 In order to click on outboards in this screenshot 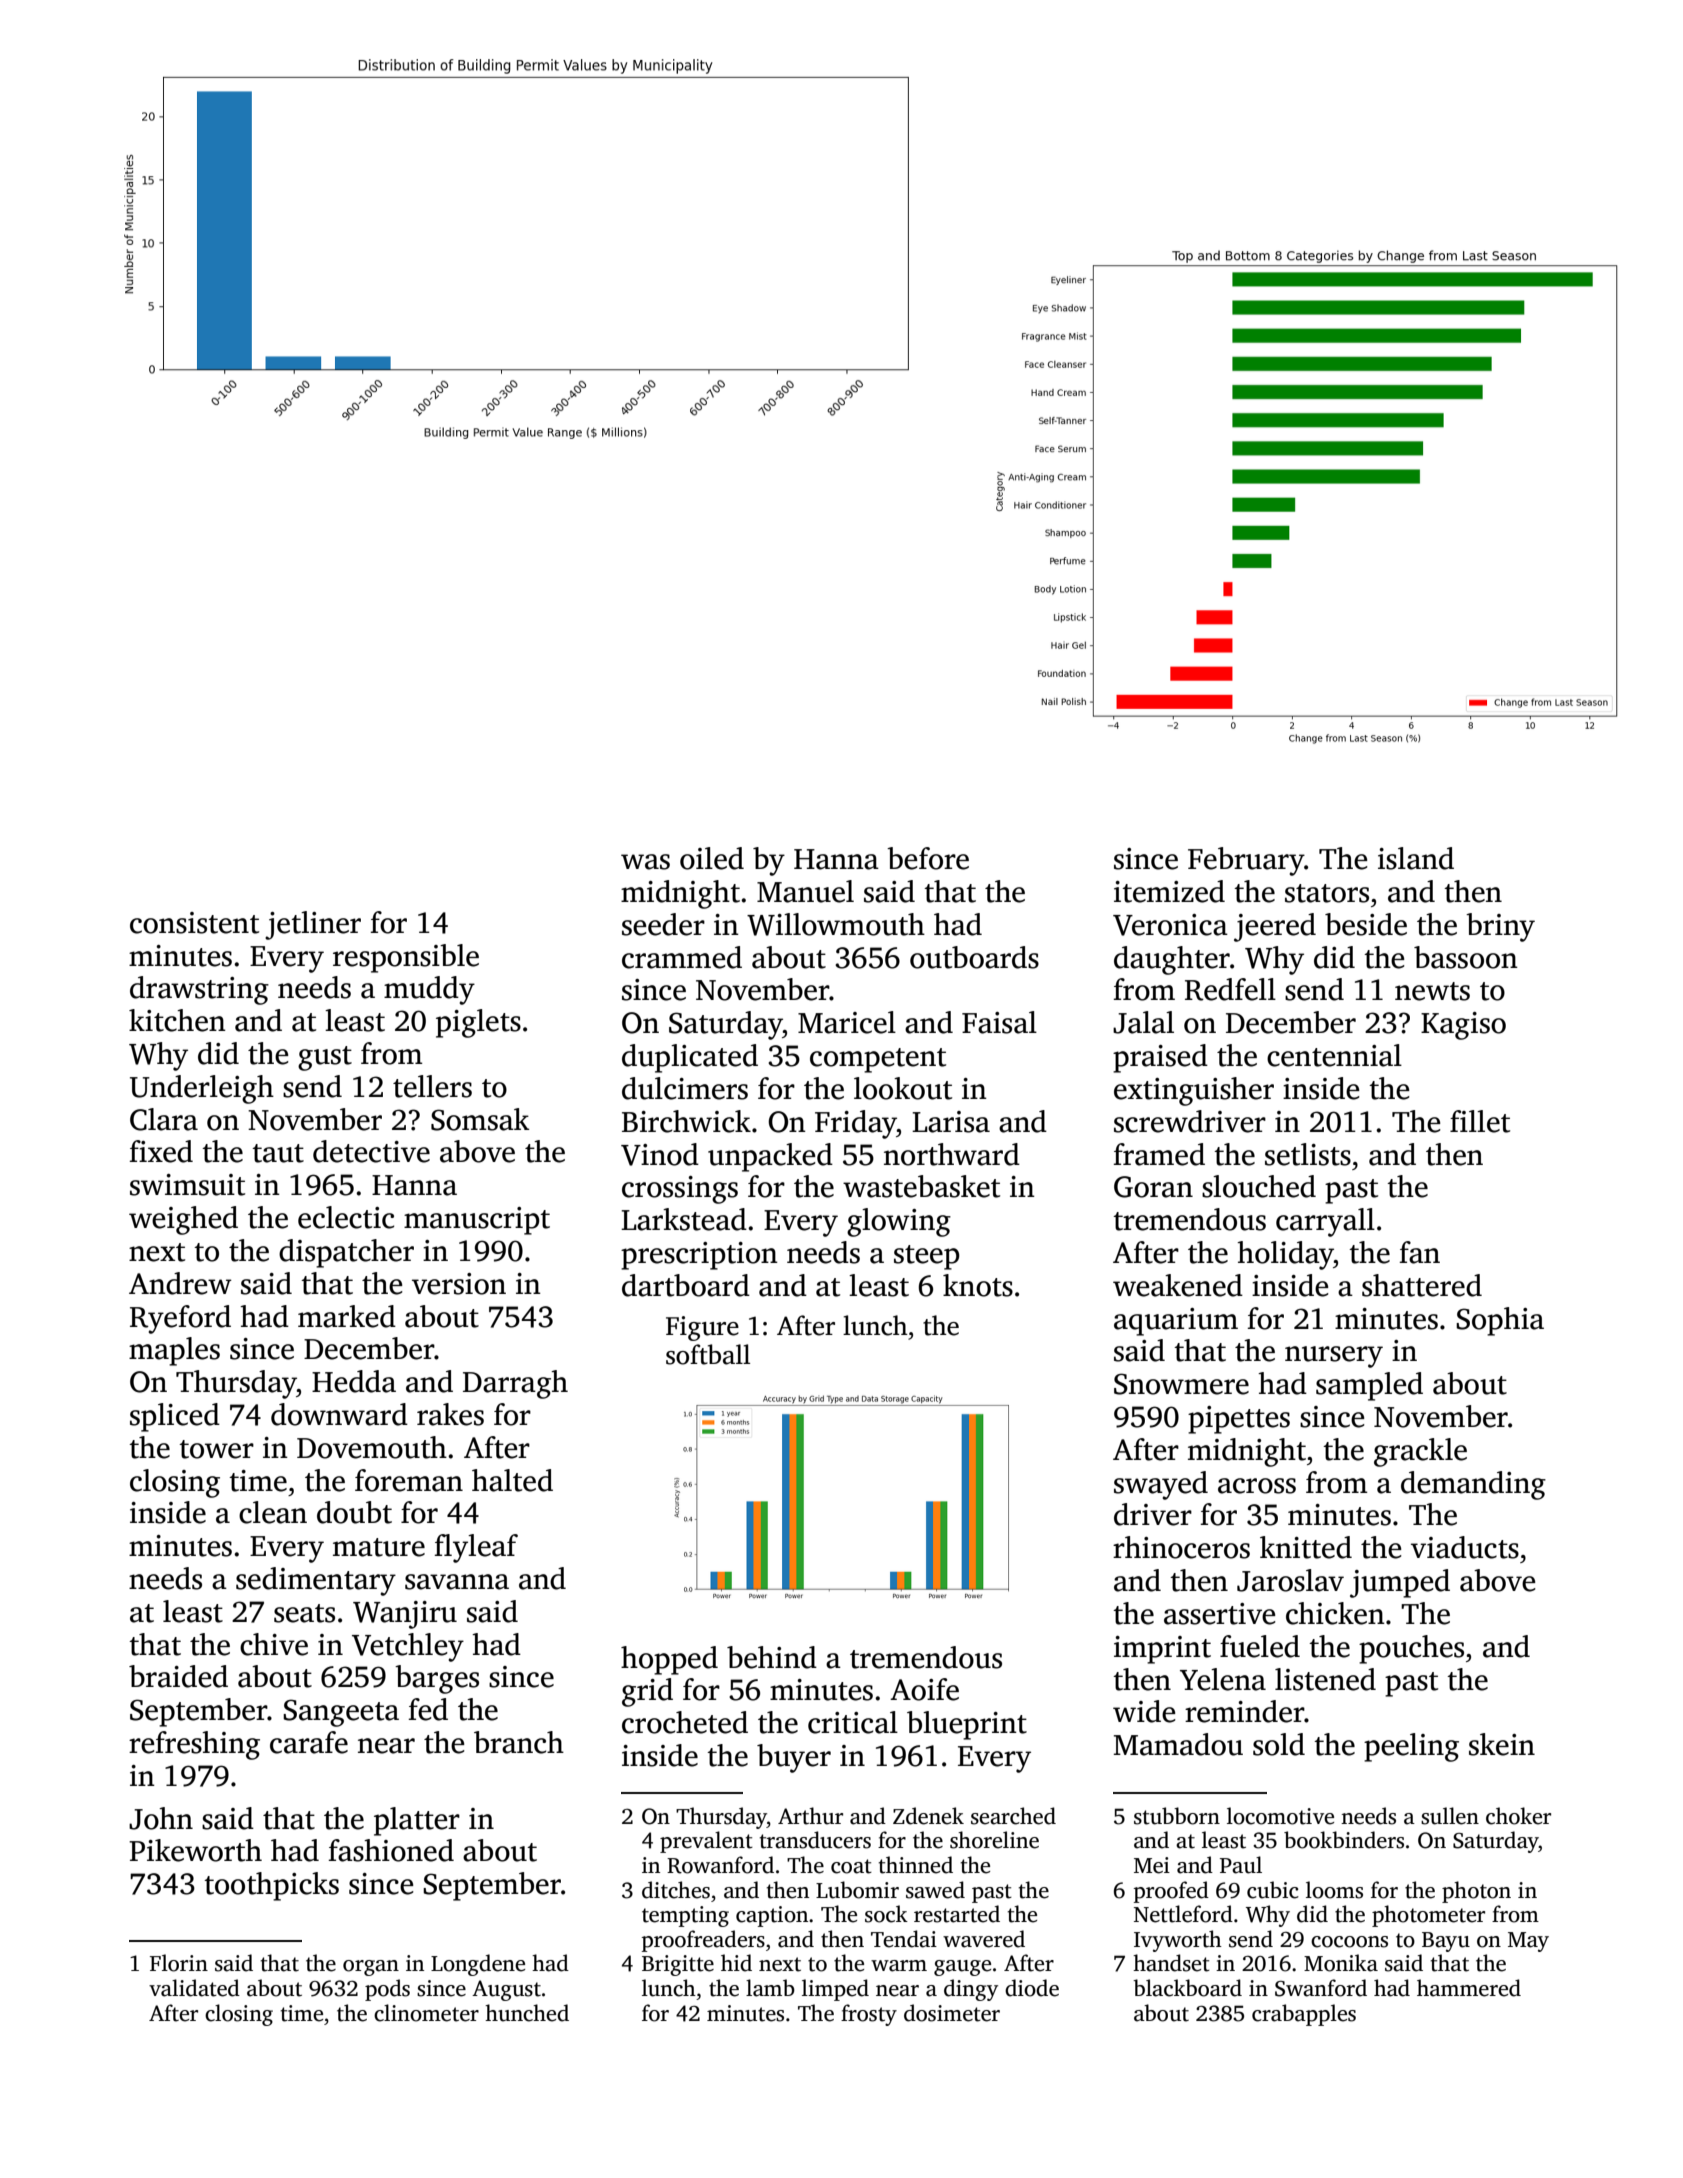, I will do `click(974, 957)`.
